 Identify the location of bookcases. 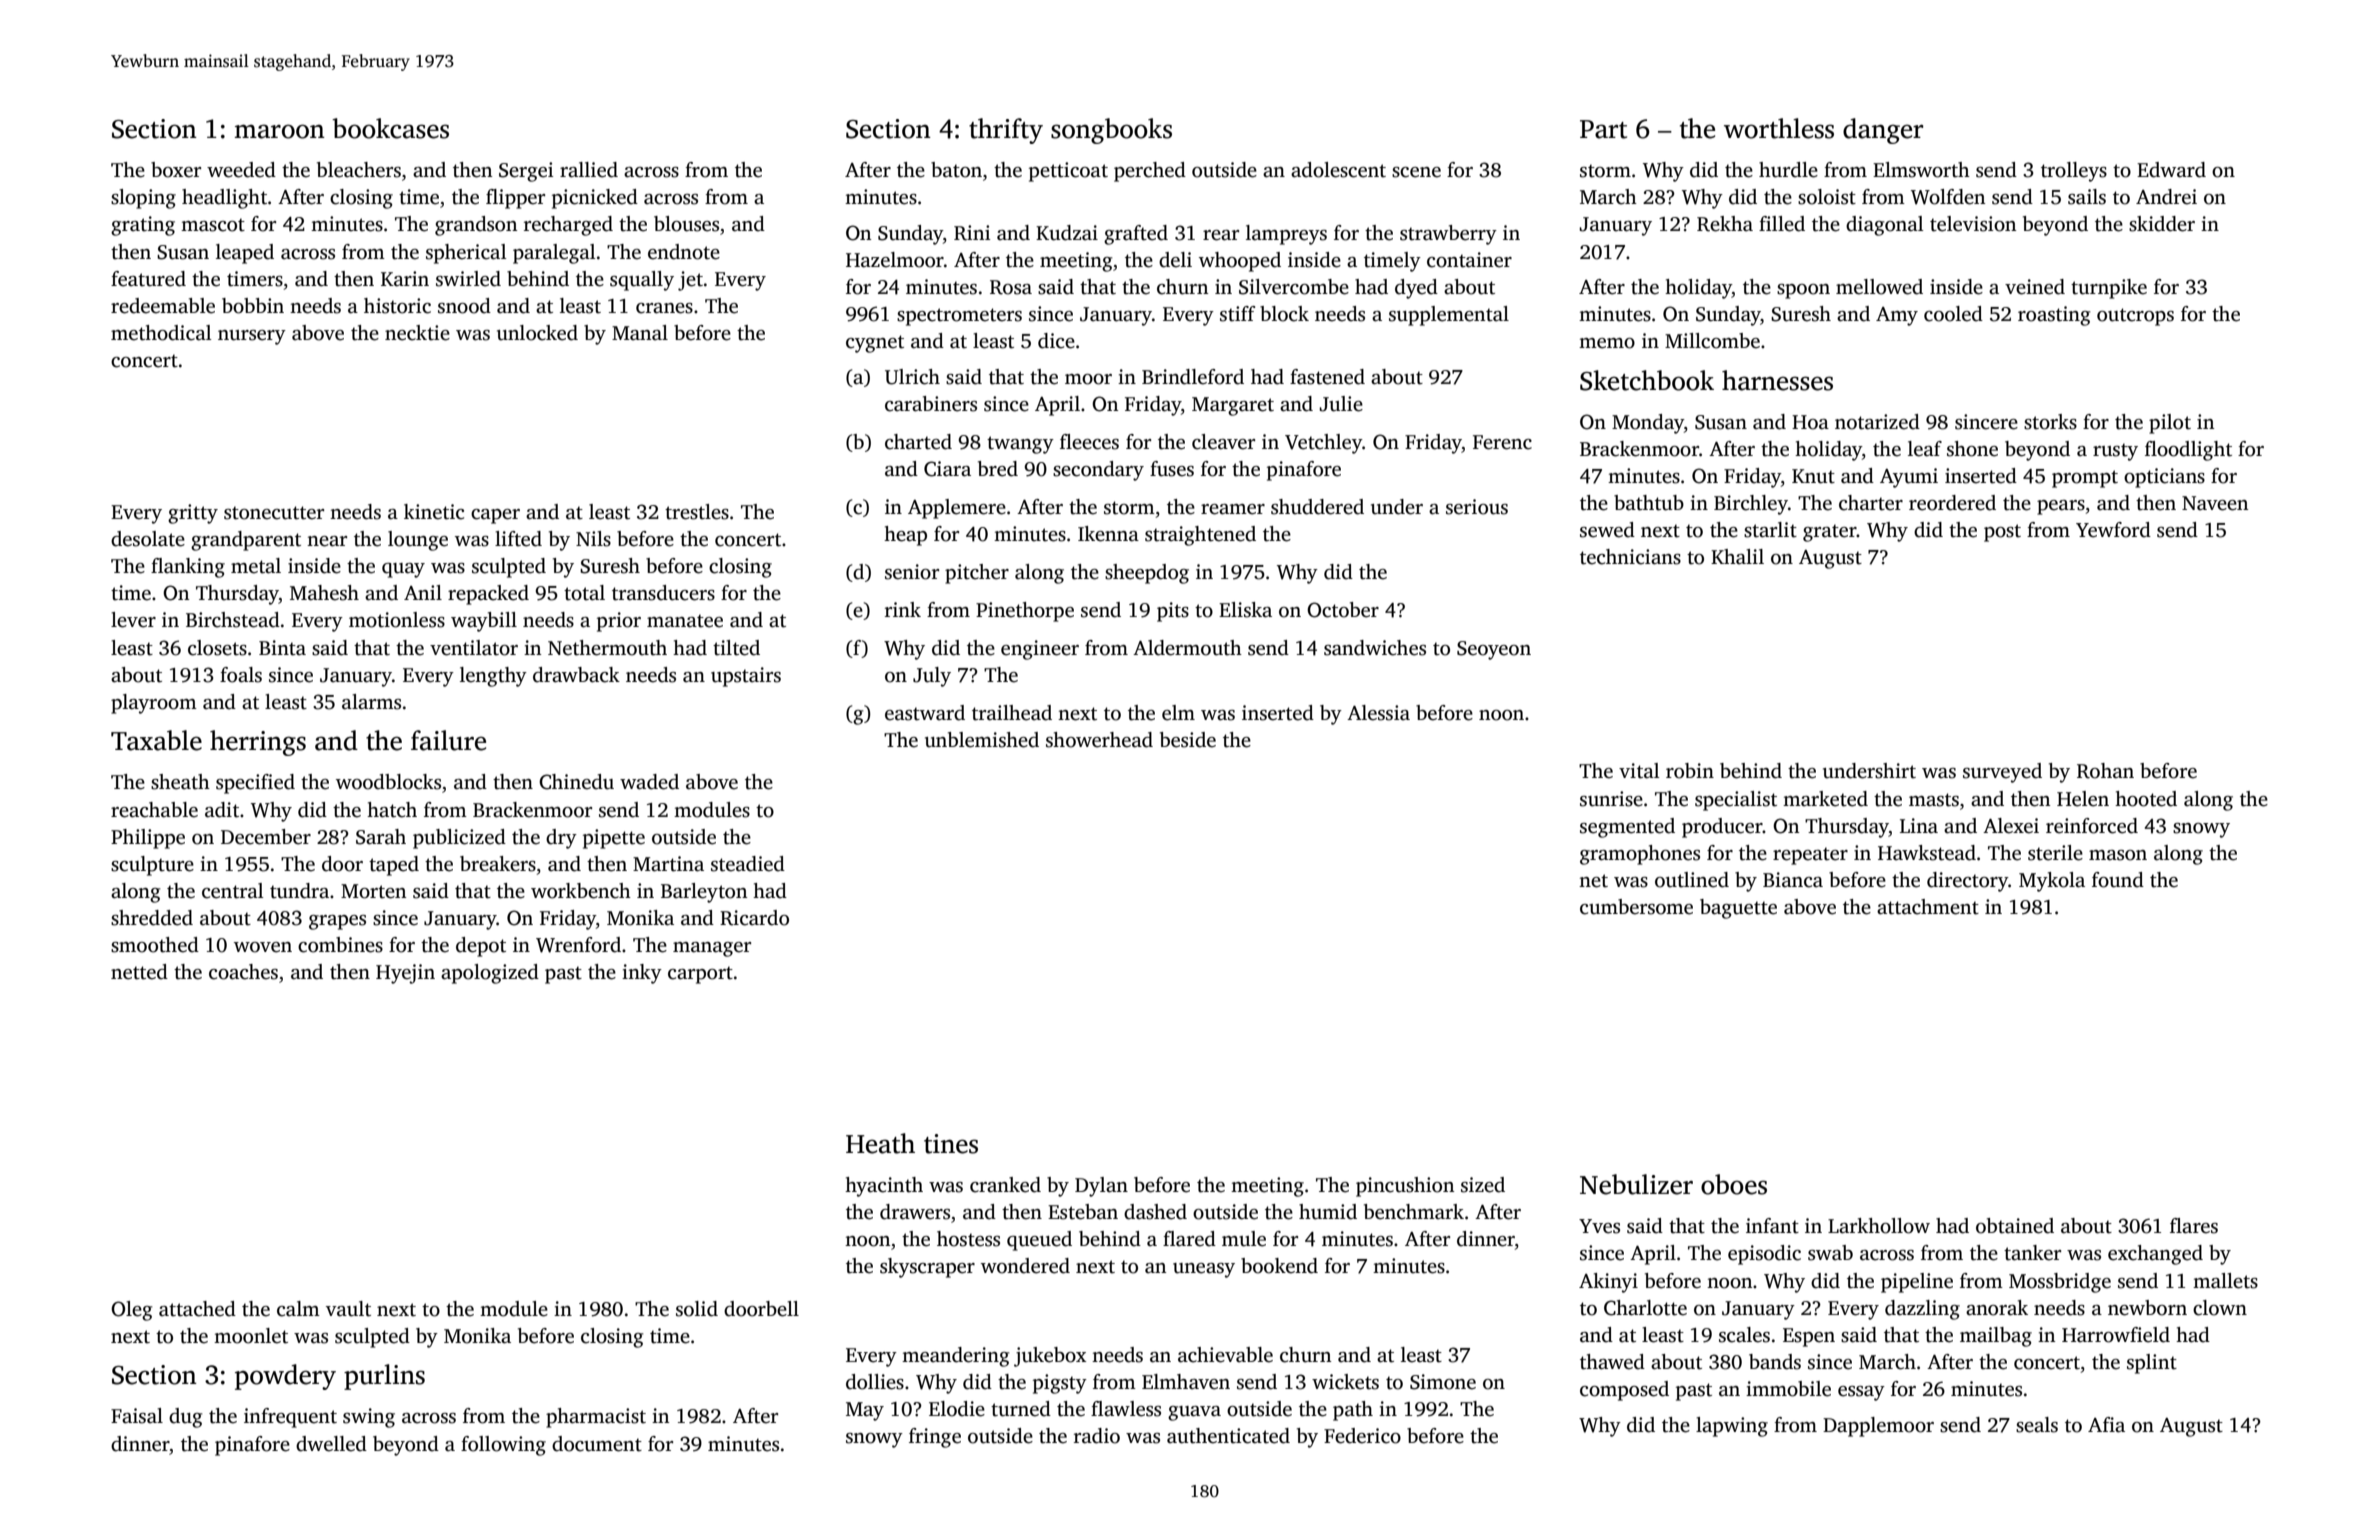
(390, 128).
